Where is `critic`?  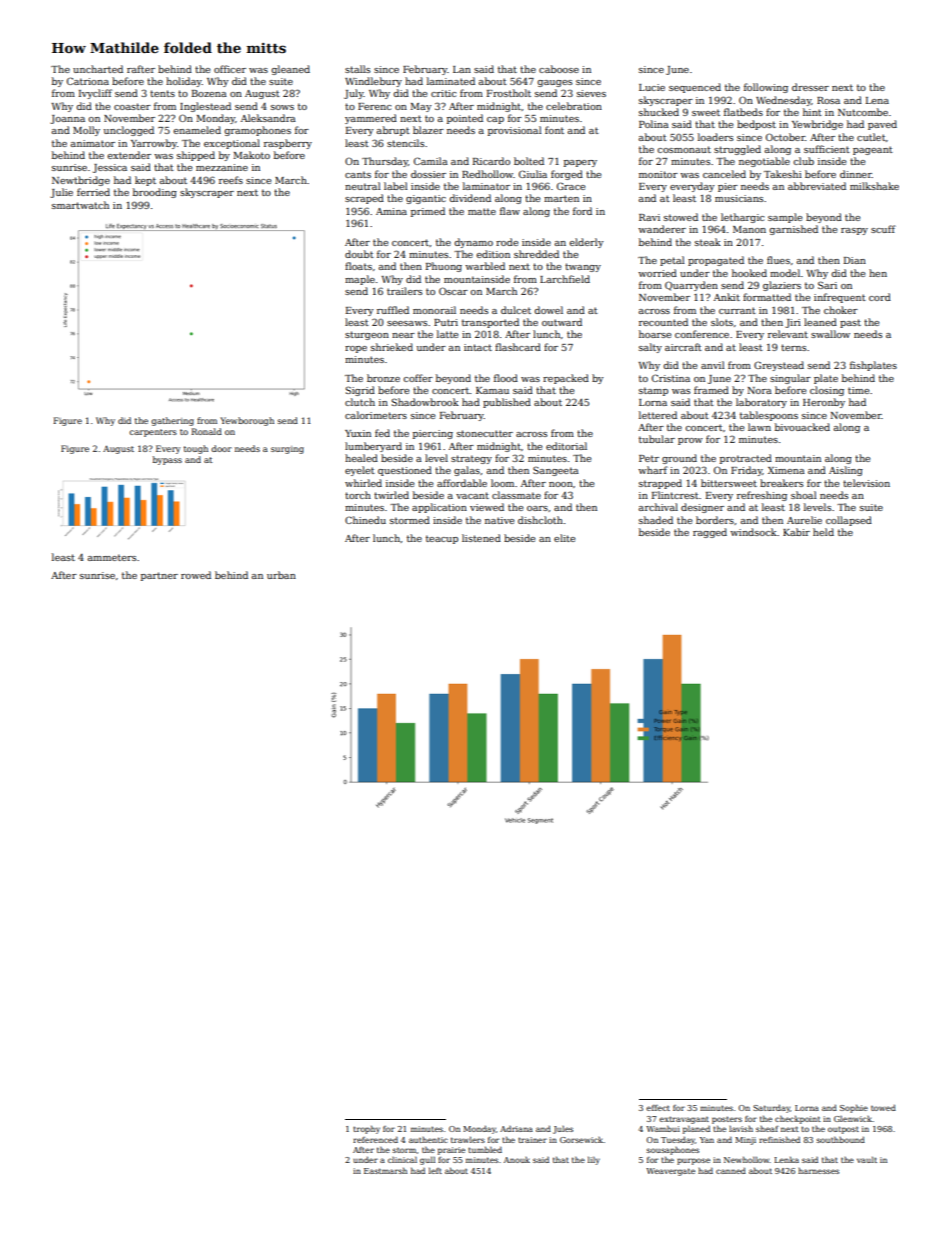 critic is located at coordinates (443, 93).
